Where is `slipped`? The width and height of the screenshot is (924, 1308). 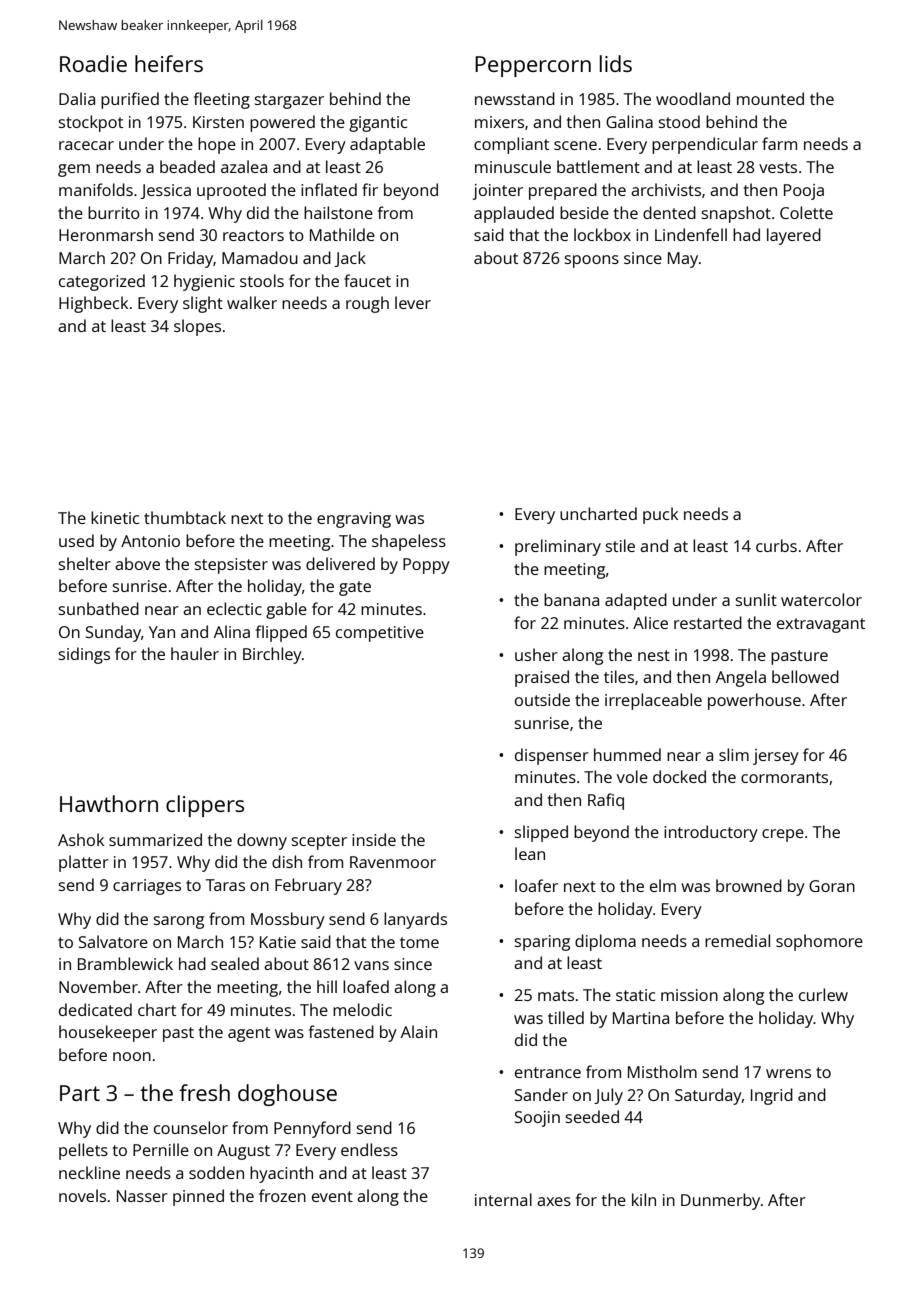
slipped is located at coordinates (541, 833).
